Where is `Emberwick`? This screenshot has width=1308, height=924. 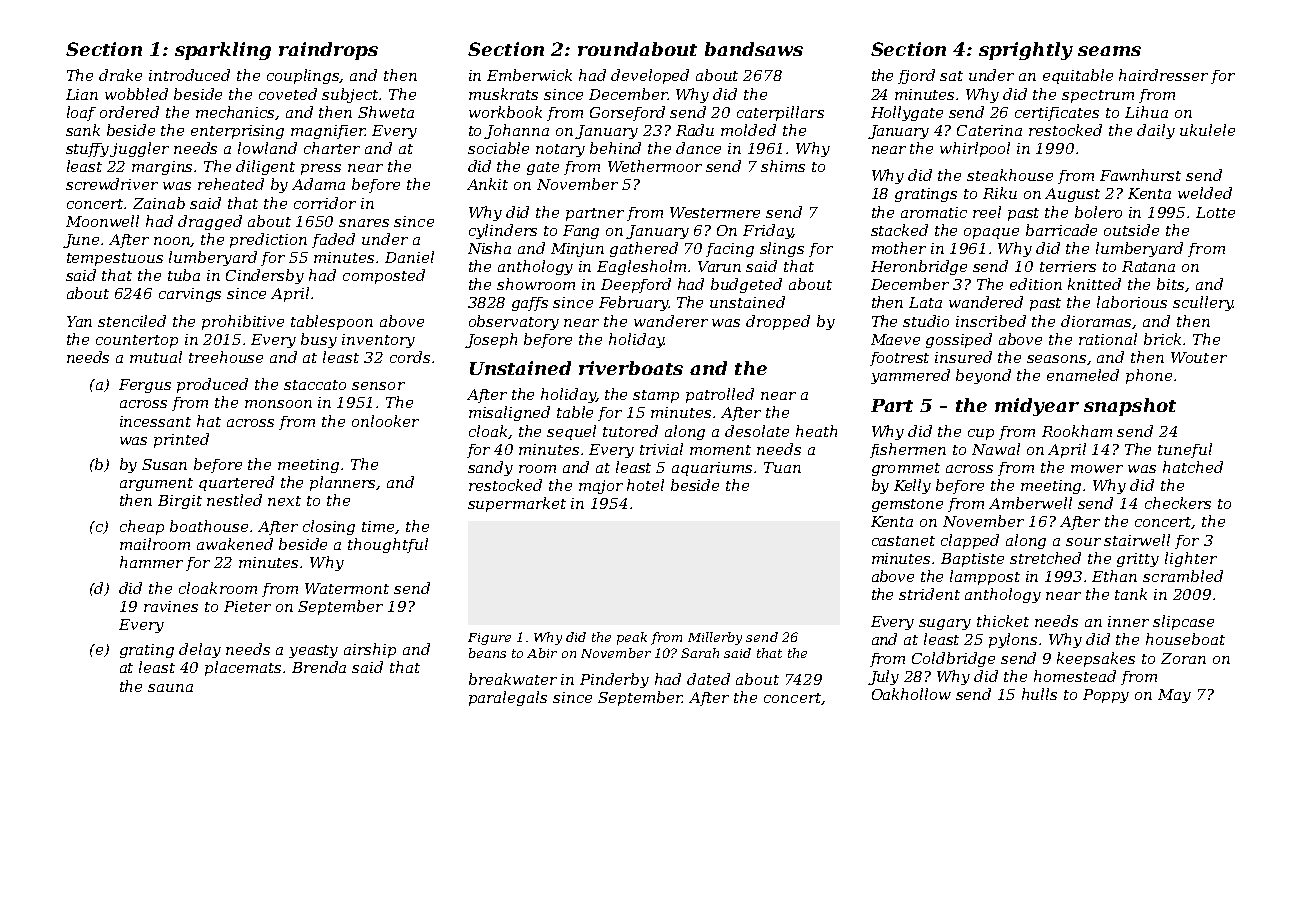 Emberwick is located at coordinates (529, 75).
